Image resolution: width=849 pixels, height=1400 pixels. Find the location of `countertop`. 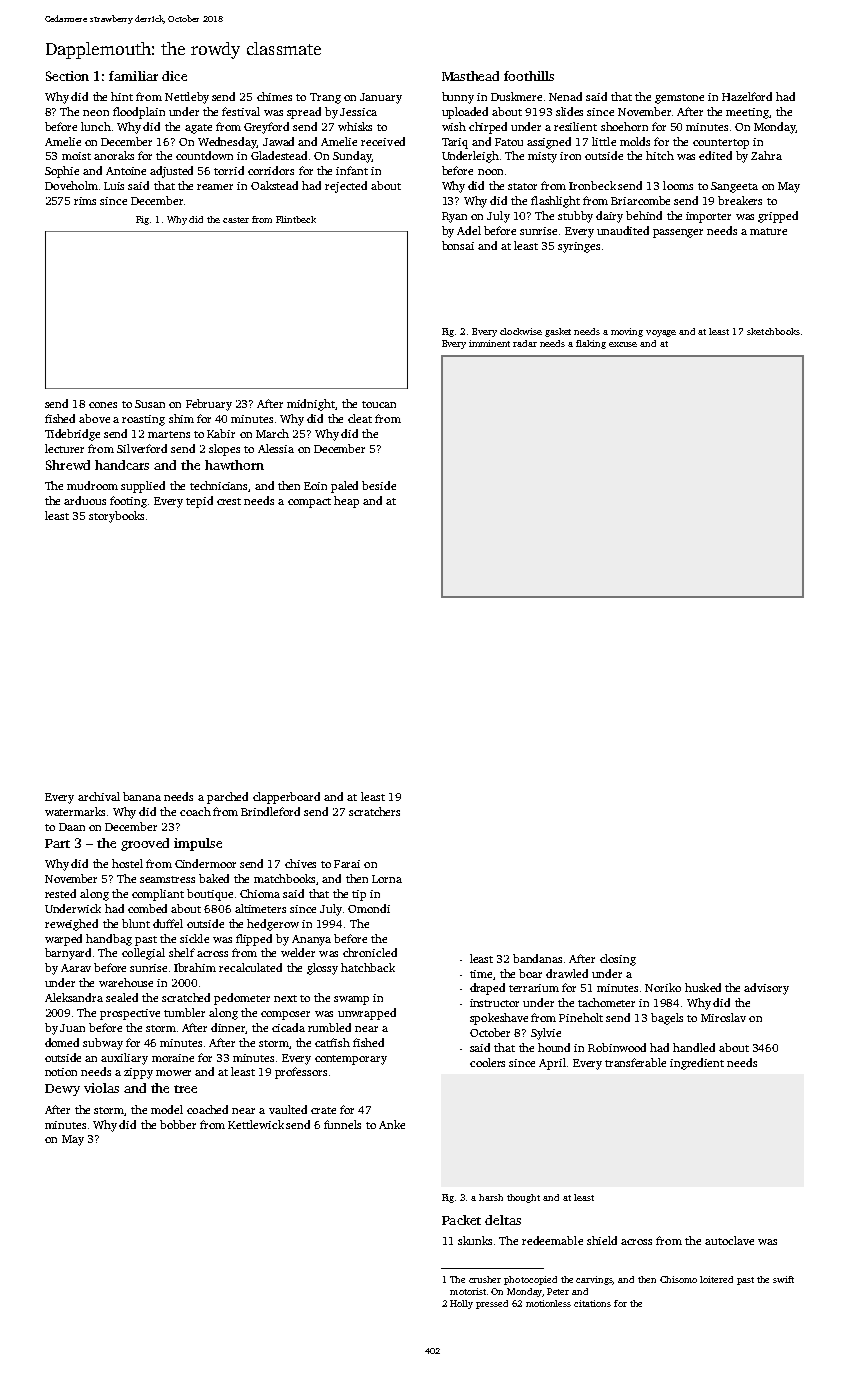

countertop is located at coordinates (721, 144).
